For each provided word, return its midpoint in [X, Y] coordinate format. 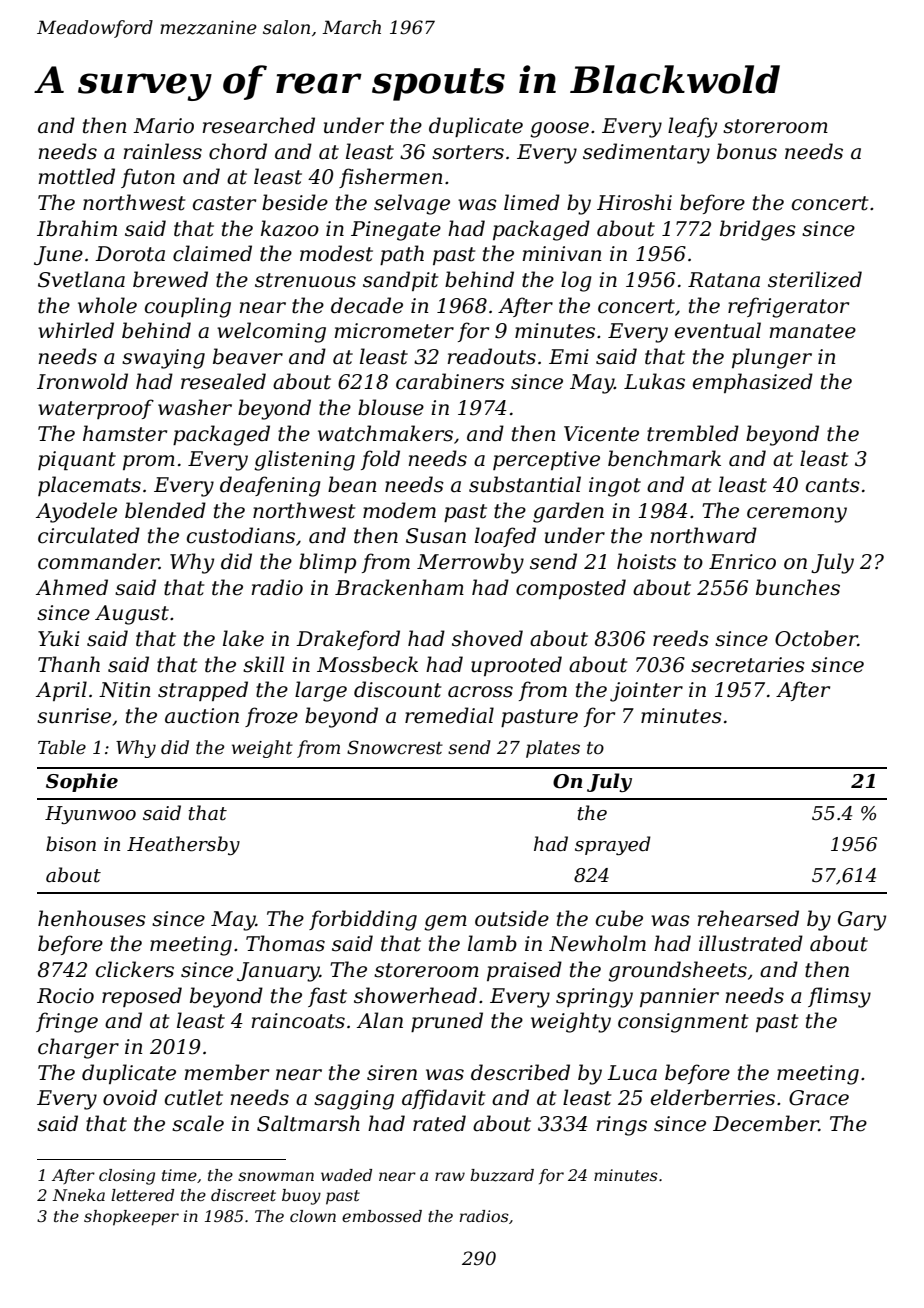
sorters [468, 152]
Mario [163, 126]
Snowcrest [395, 747]
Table [62, 747]
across [480, 692]
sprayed [613, 845]
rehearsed [748, 918]
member [227, 1072]
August [132, 615]
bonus [747, 151]
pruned [447, 1022]
